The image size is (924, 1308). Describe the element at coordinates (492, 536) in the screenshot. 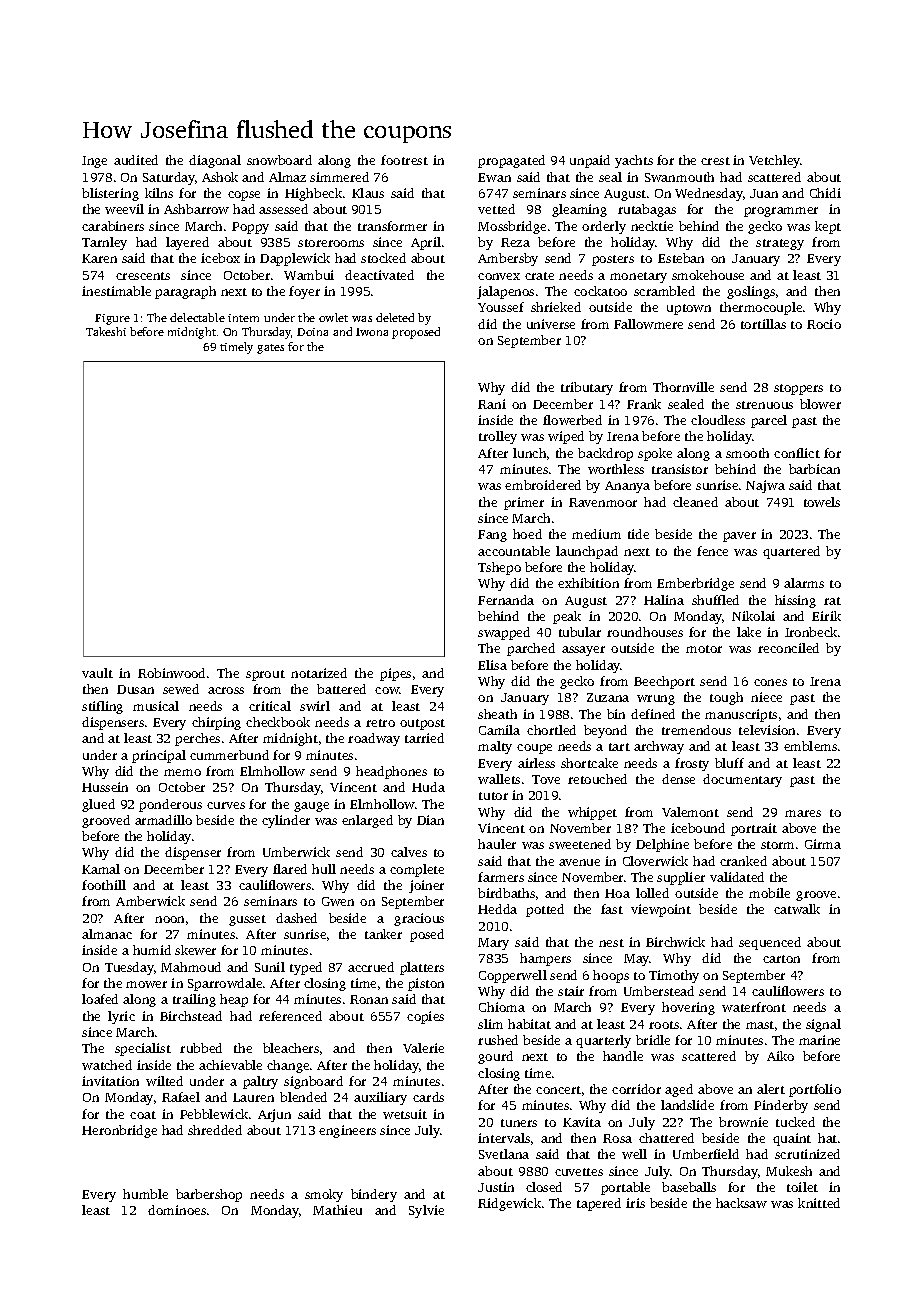

I see `Fang` at that location.
